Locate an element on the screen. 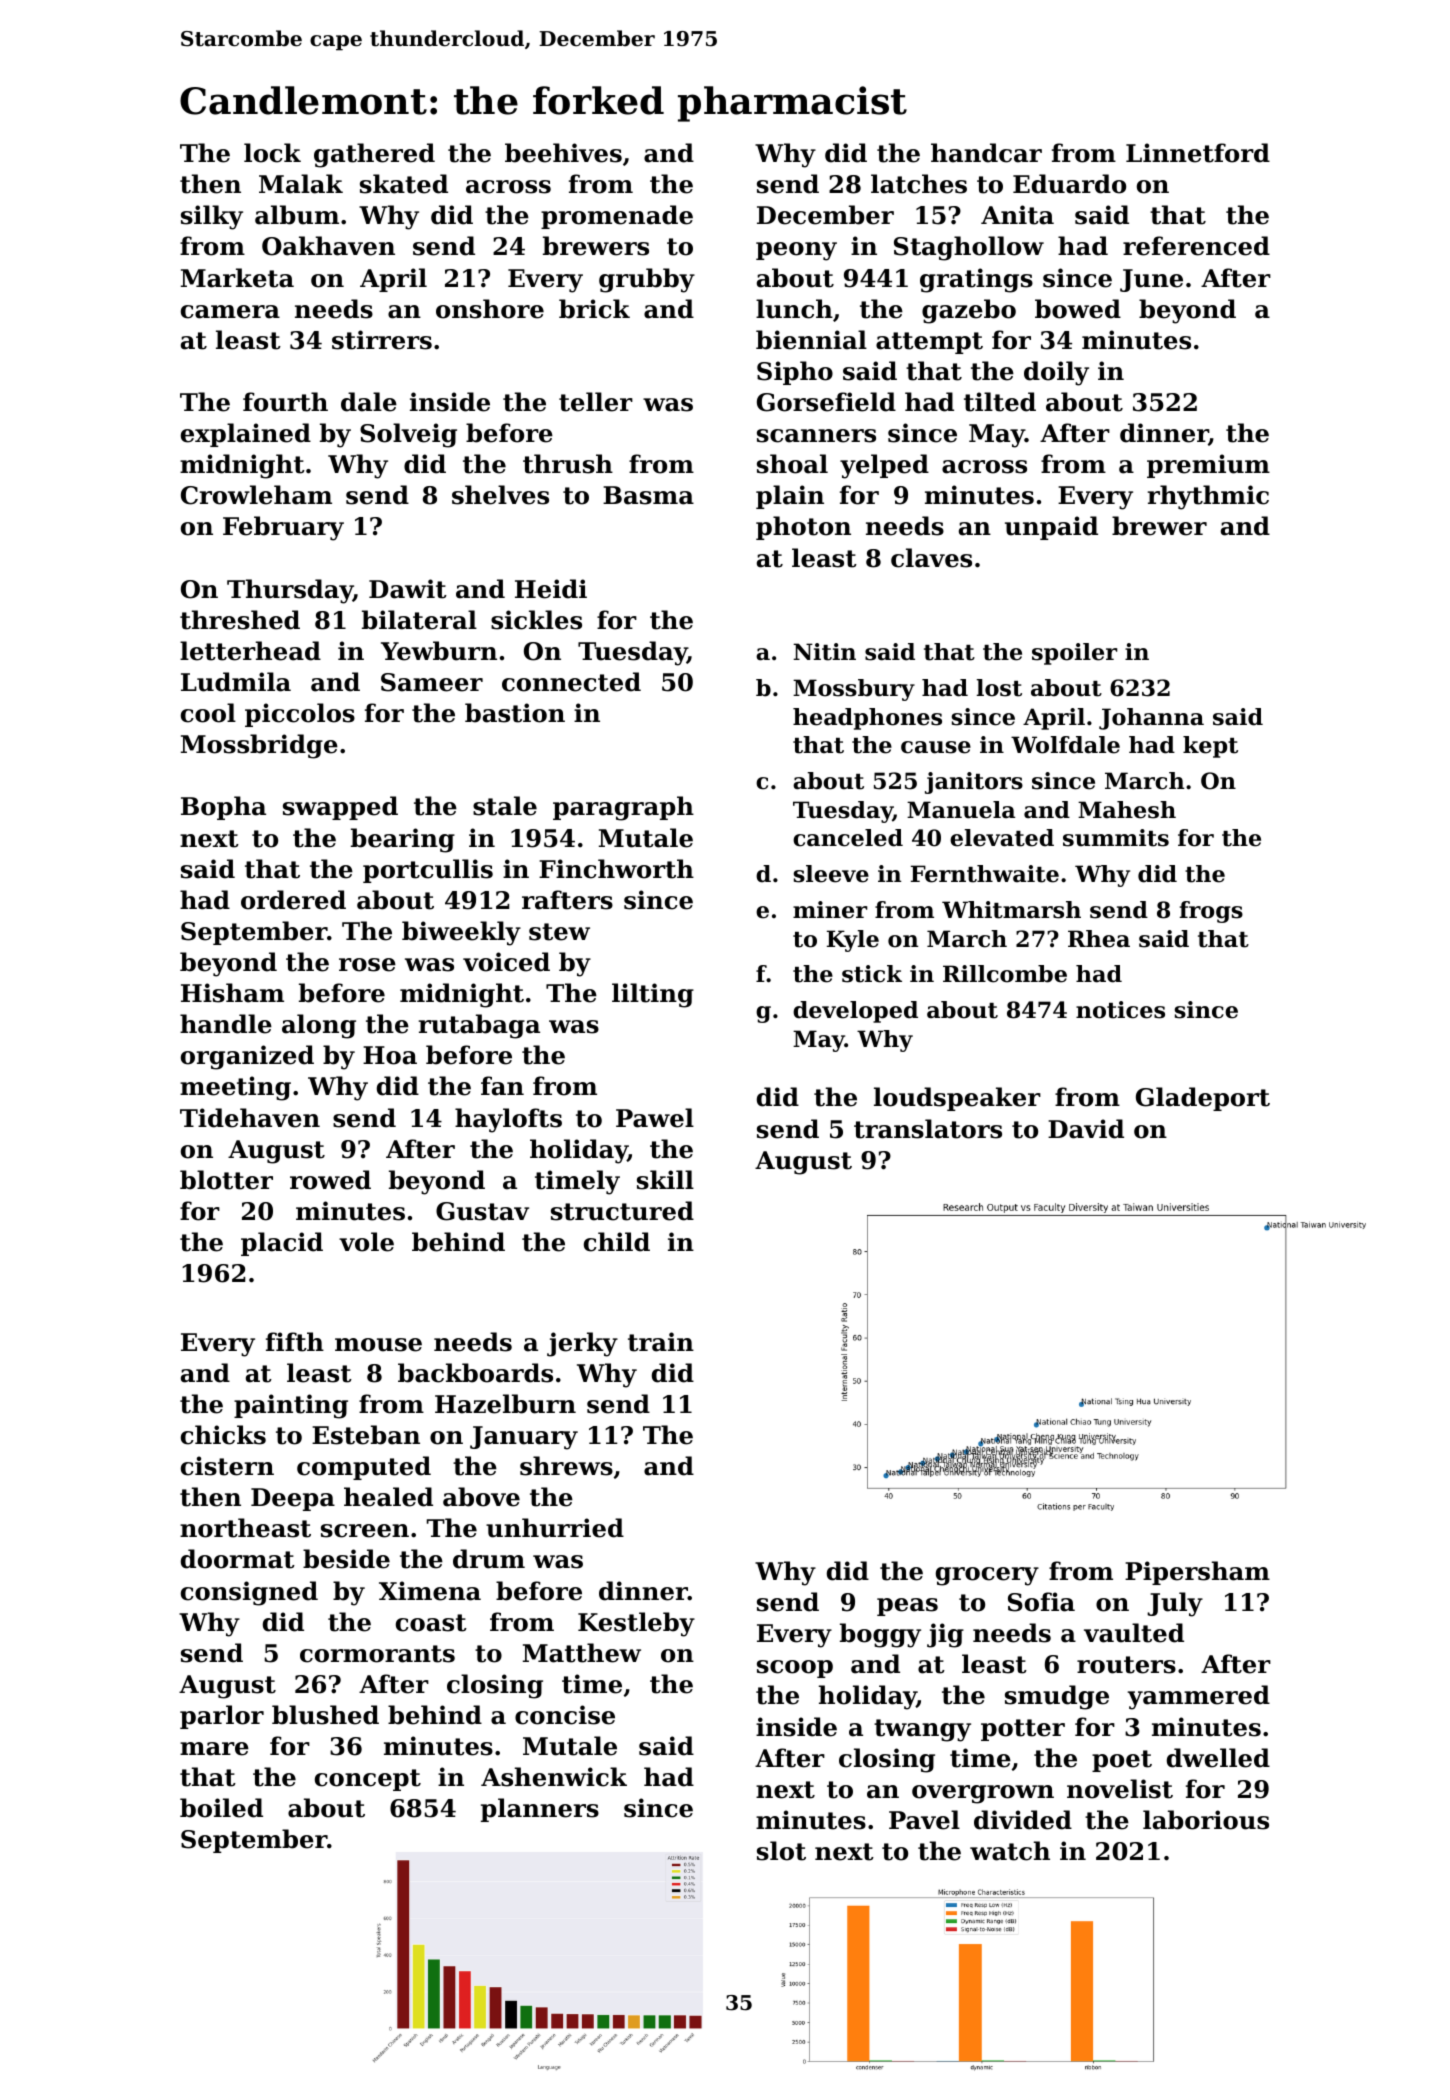 The height and width of the screenshot is (2100, 1450). portcullis is located at coordinates (428, 871).
